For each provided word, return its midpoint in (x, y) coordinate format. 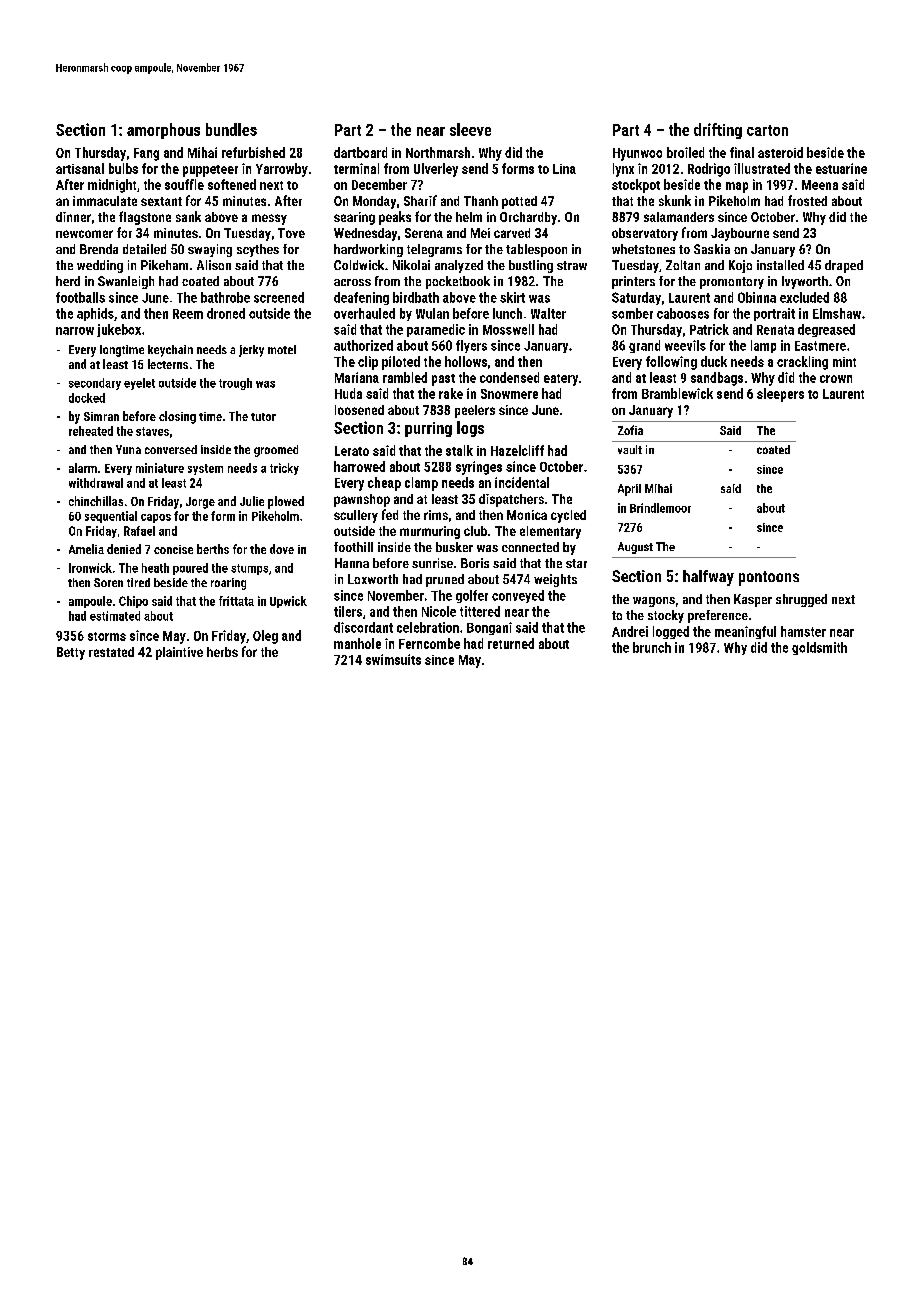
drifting (718, 131)
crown (836, 379)
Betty (71, 653)
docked (87, 398)
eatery (561, 380)
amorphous (163, 131)
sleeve (470, 129)
